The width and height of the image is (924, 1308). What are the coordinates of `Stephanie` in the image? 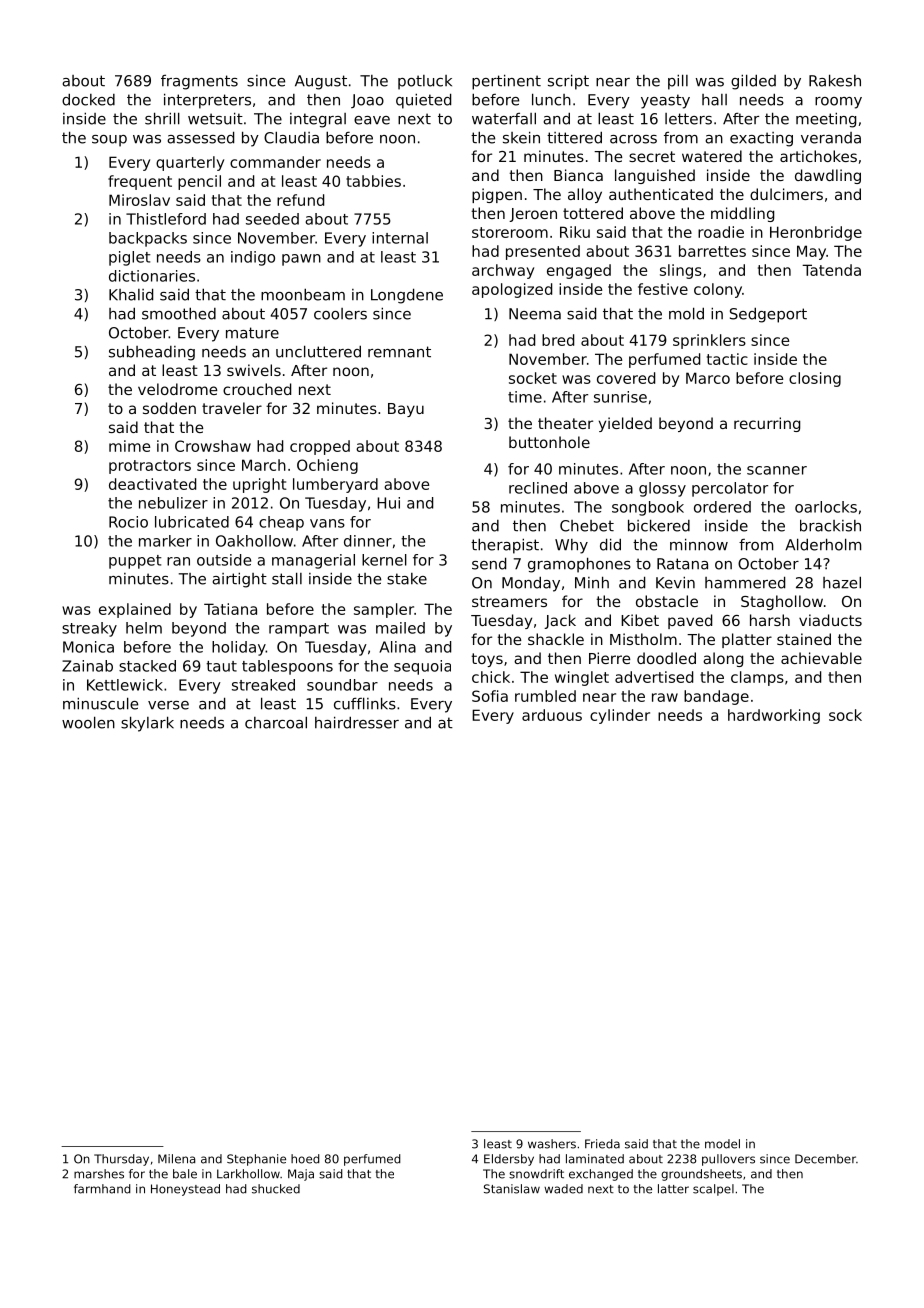 It's located at (256, 1160).
